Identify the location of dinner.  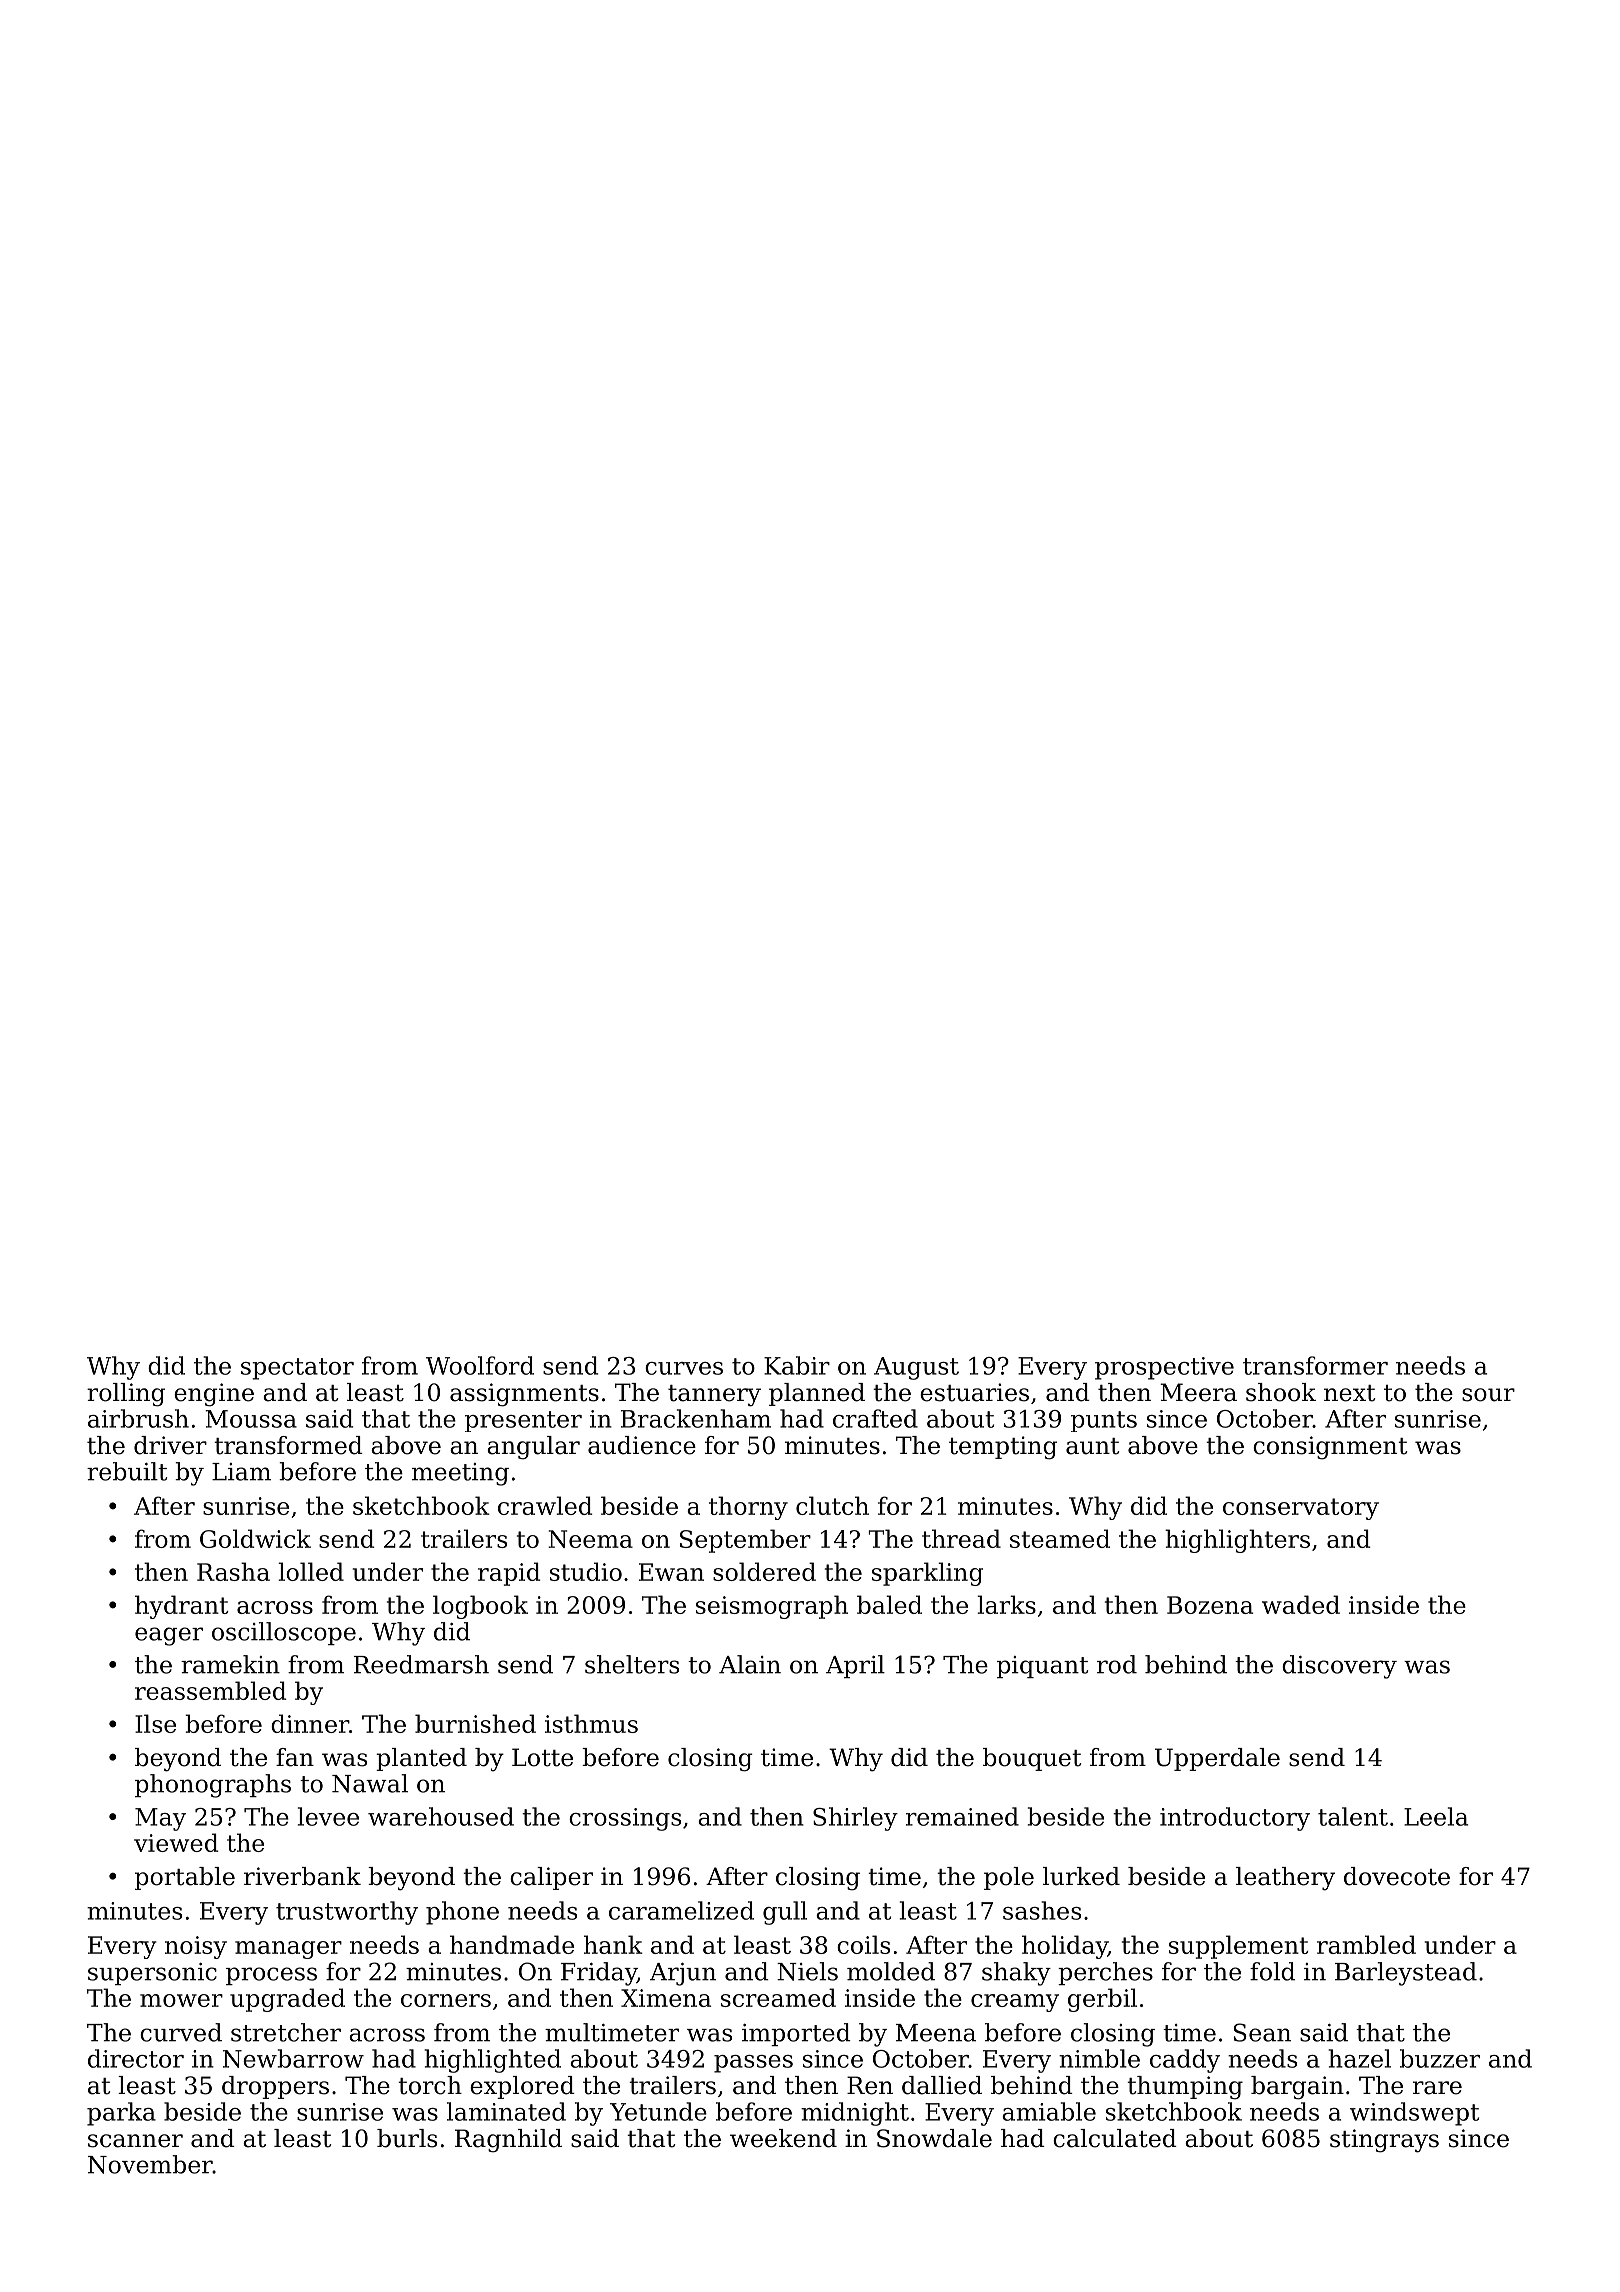
(310, 1723).
